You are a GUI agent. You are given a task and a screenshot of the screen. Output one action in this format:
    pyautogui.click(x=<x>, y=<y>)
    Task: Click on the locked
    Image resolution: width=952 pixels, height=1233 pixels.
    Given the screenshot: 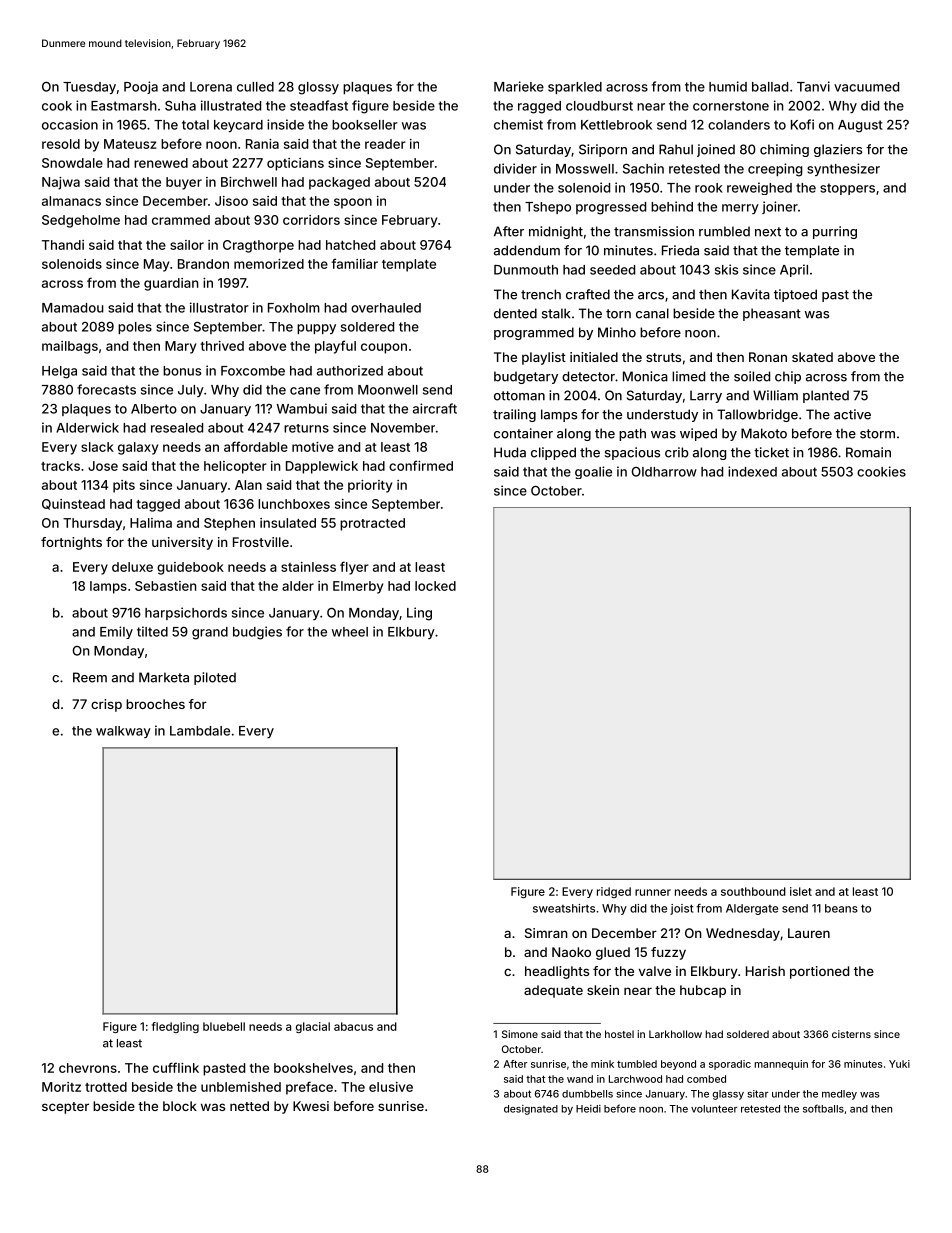 What is the action you would take?
    pyautogui.click(x=435, y=586)
